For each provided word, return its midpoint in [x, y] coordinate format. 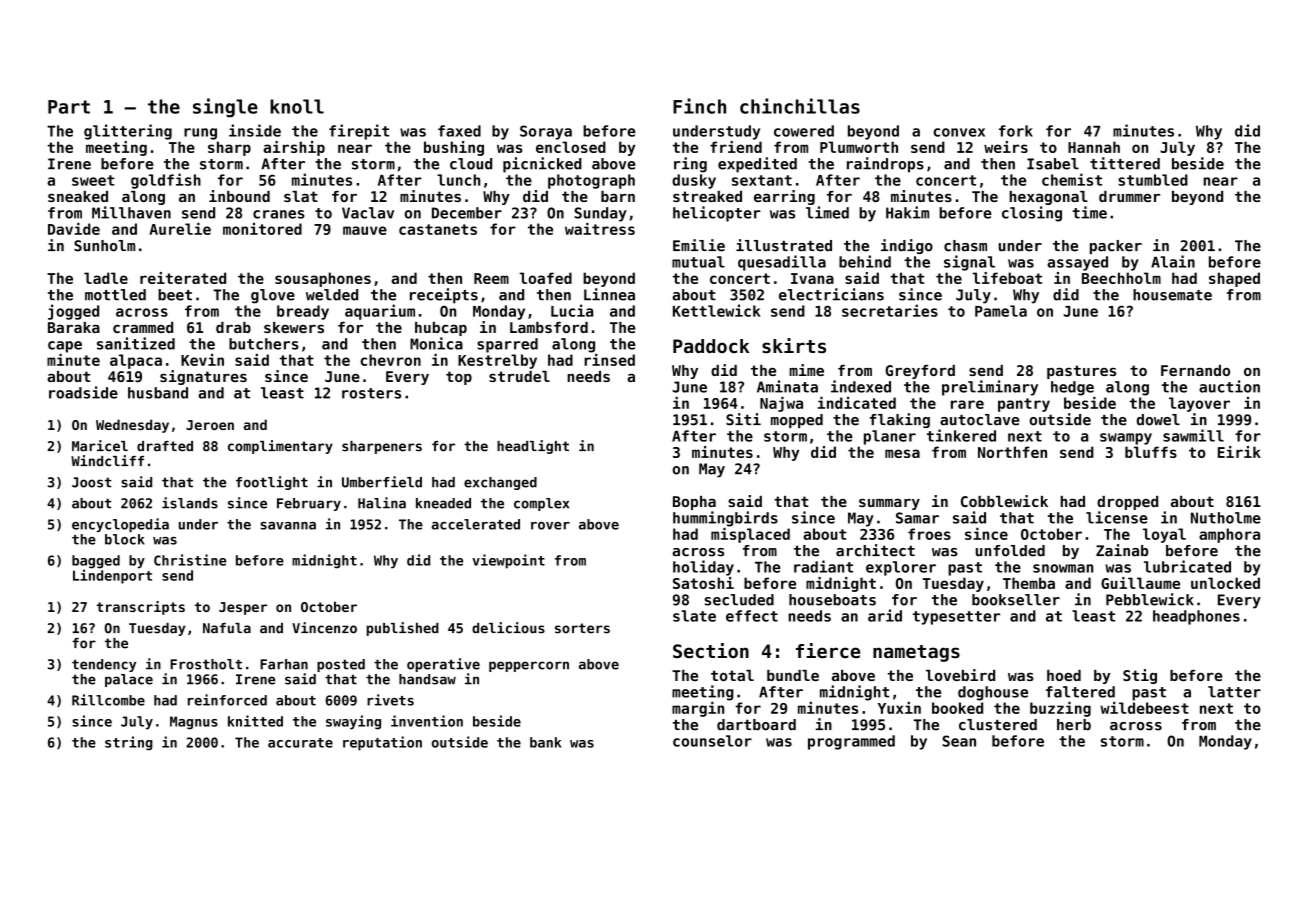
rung [200, 134]
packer [1116, 247]
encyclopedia [120, 525]
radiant [823, 566]
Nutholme [1226, 518]
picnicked [542, 165]
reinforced [227, 700]
